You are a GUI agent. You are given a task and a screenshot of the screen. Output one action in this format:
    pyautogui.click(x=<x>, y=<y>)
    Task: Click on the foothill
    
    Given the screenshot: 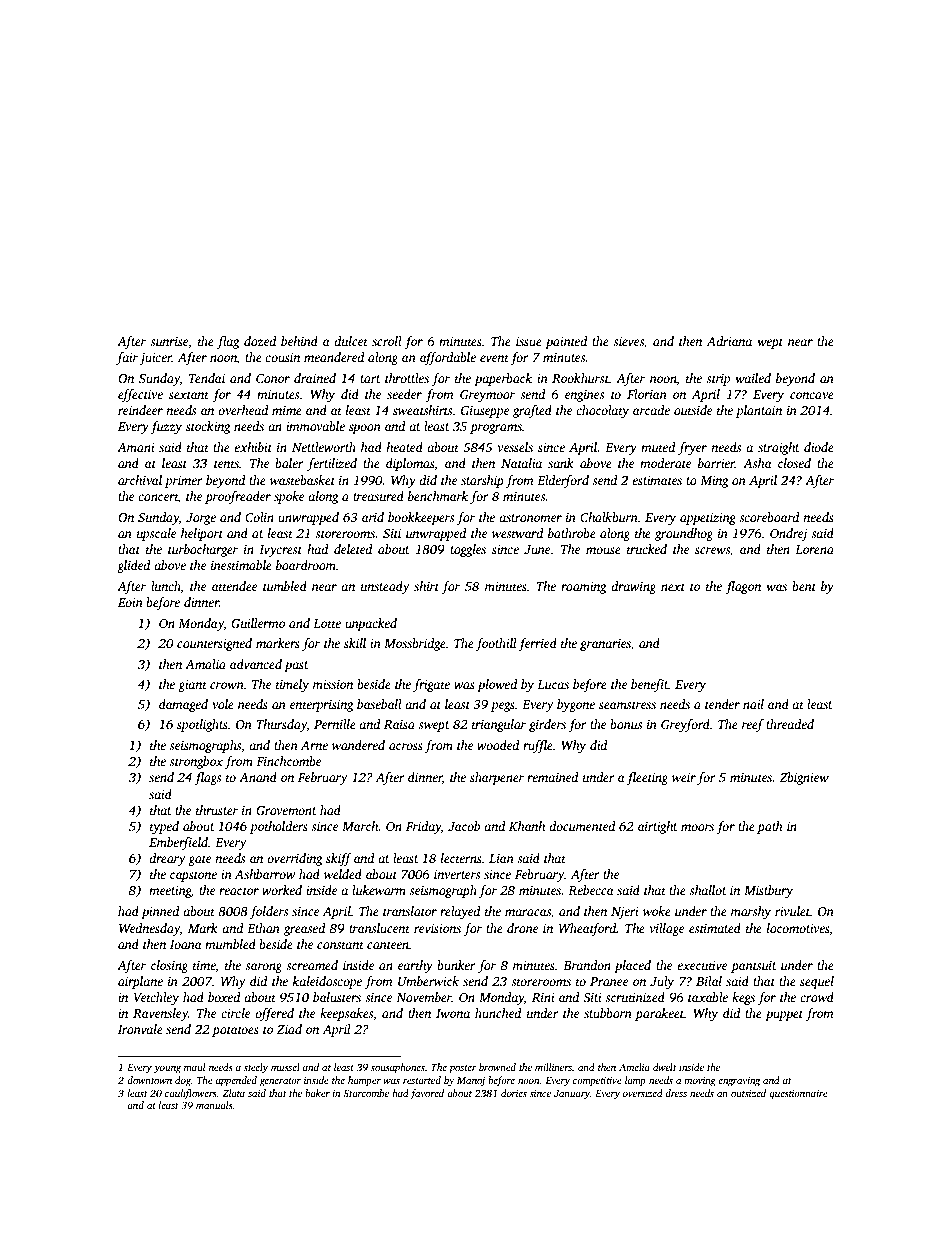 What is the action you would take?
    pyautogui.click(x=496, y=644)
